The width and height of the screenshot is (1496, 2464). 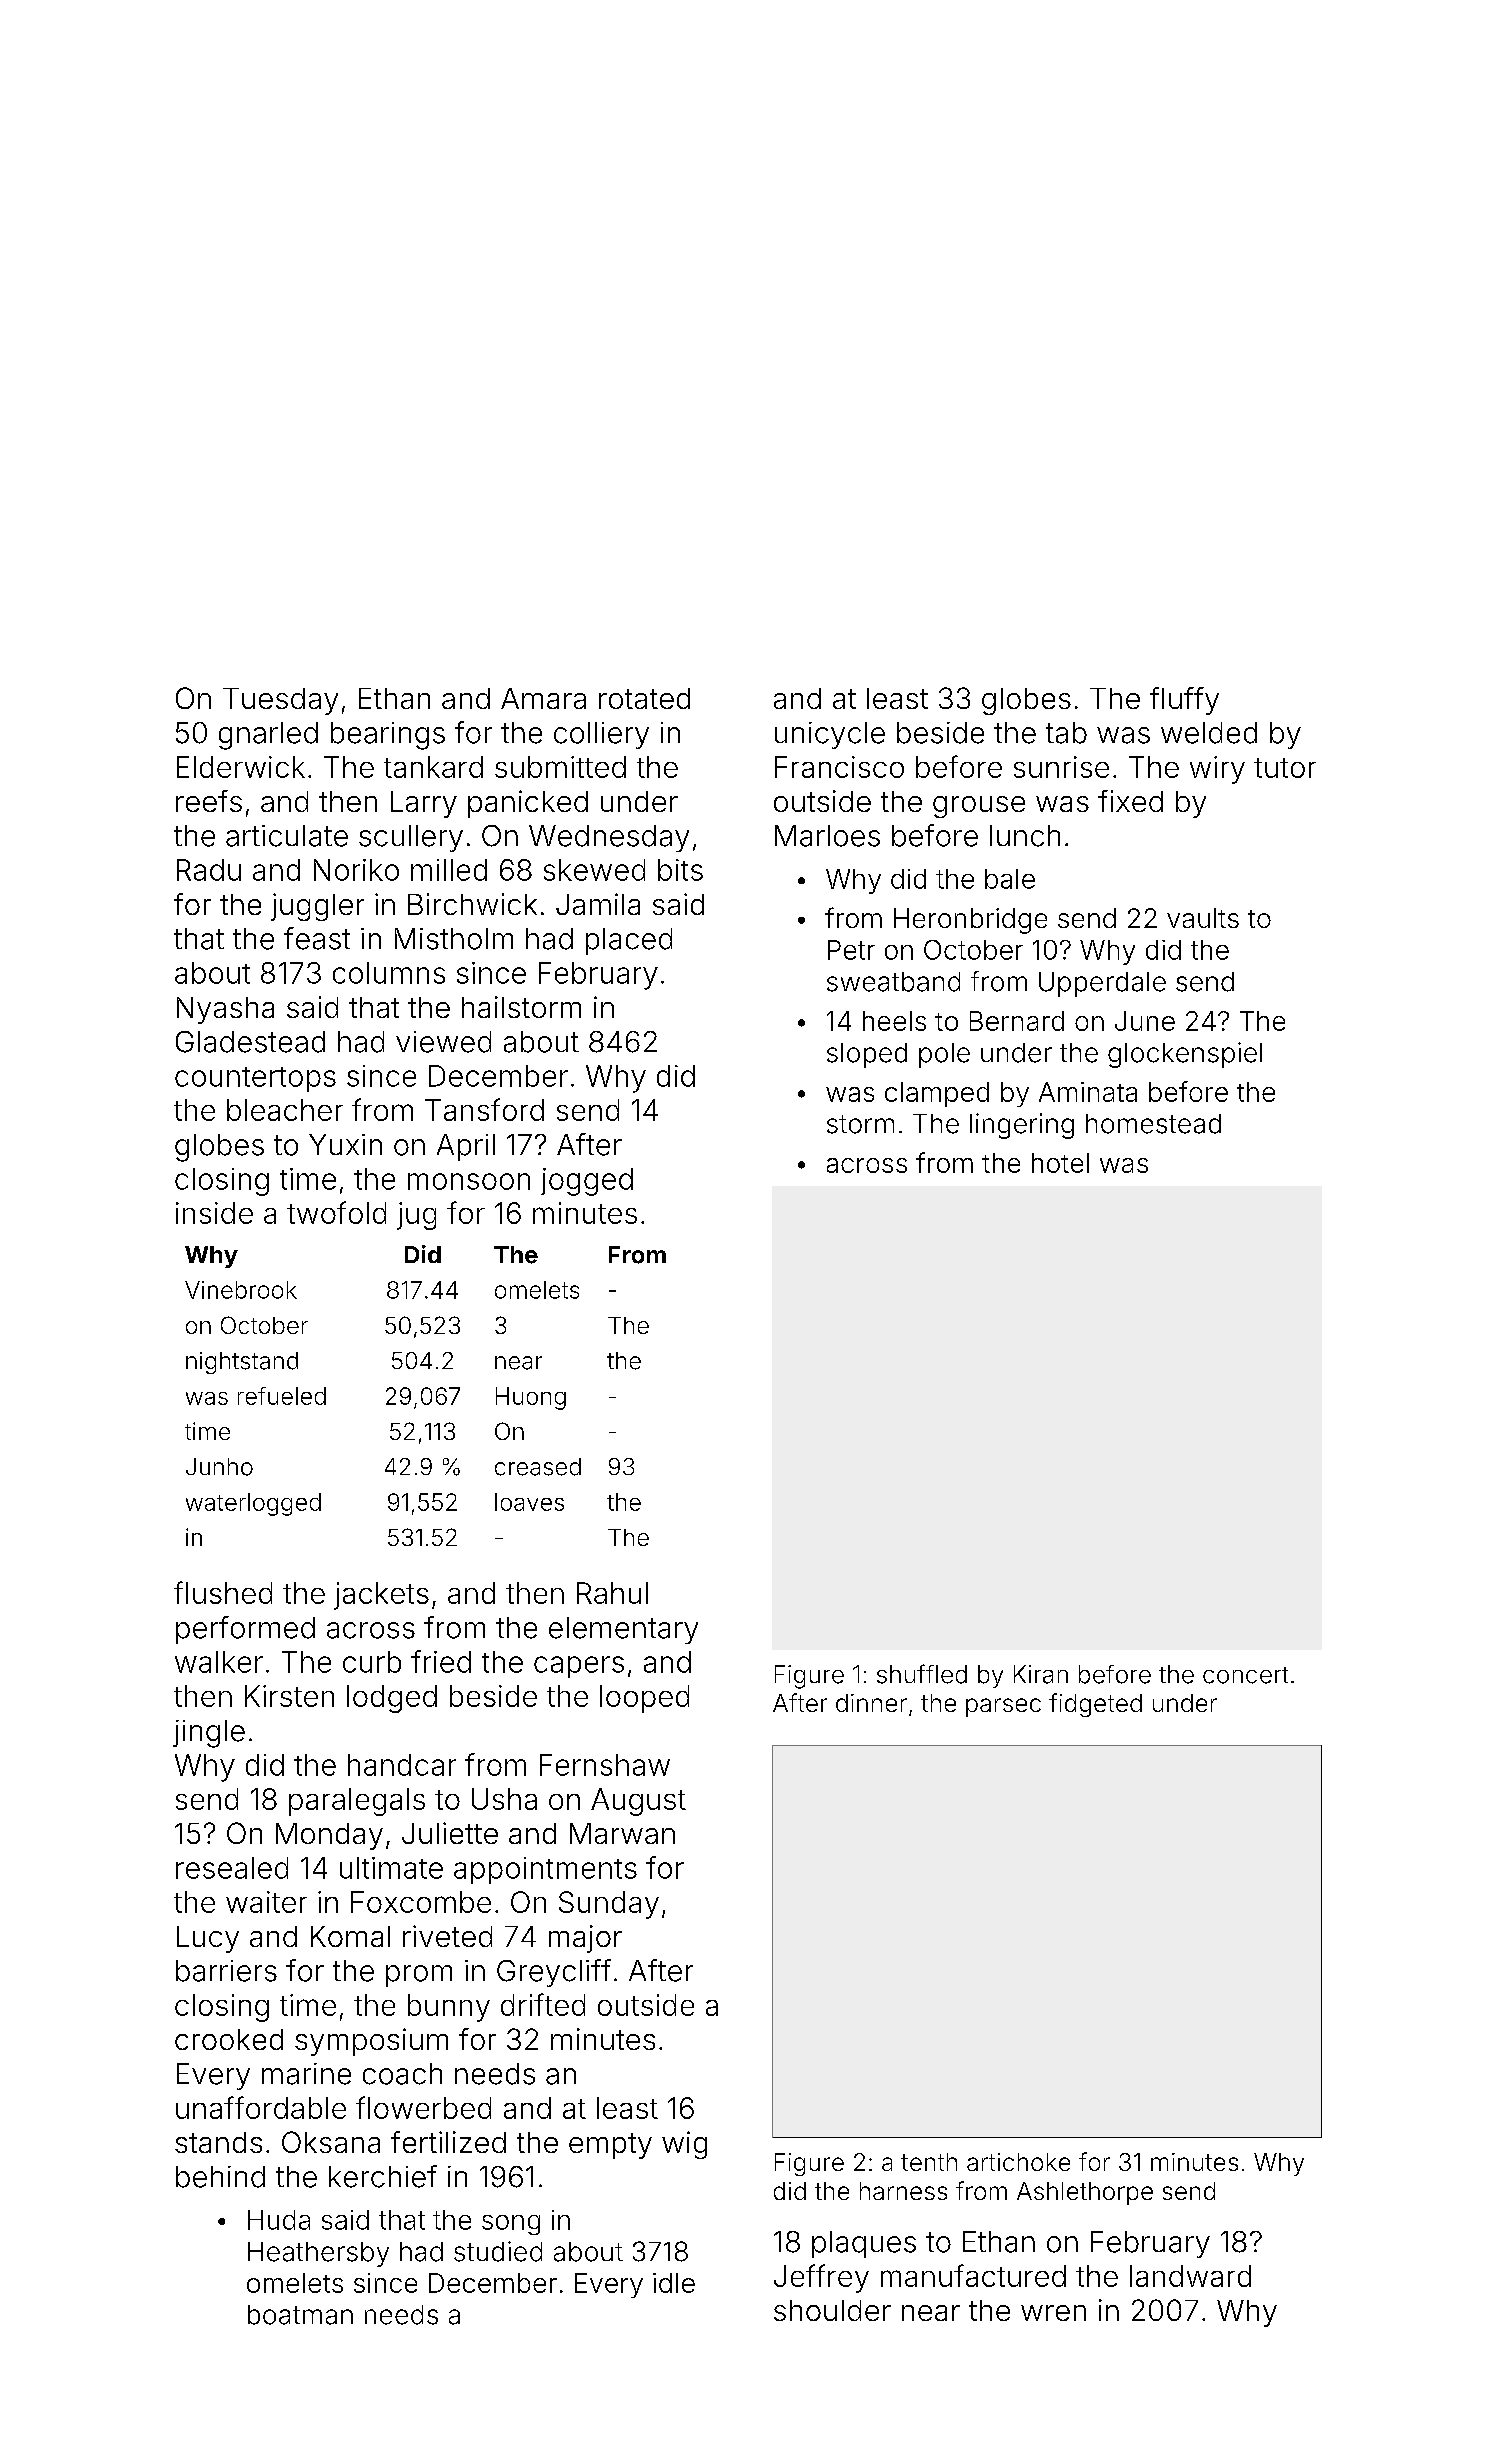 What do you see at coordinates (1184, 701) in the screenshot?
I see `fluffy` at bounding box center [1184, 701].
